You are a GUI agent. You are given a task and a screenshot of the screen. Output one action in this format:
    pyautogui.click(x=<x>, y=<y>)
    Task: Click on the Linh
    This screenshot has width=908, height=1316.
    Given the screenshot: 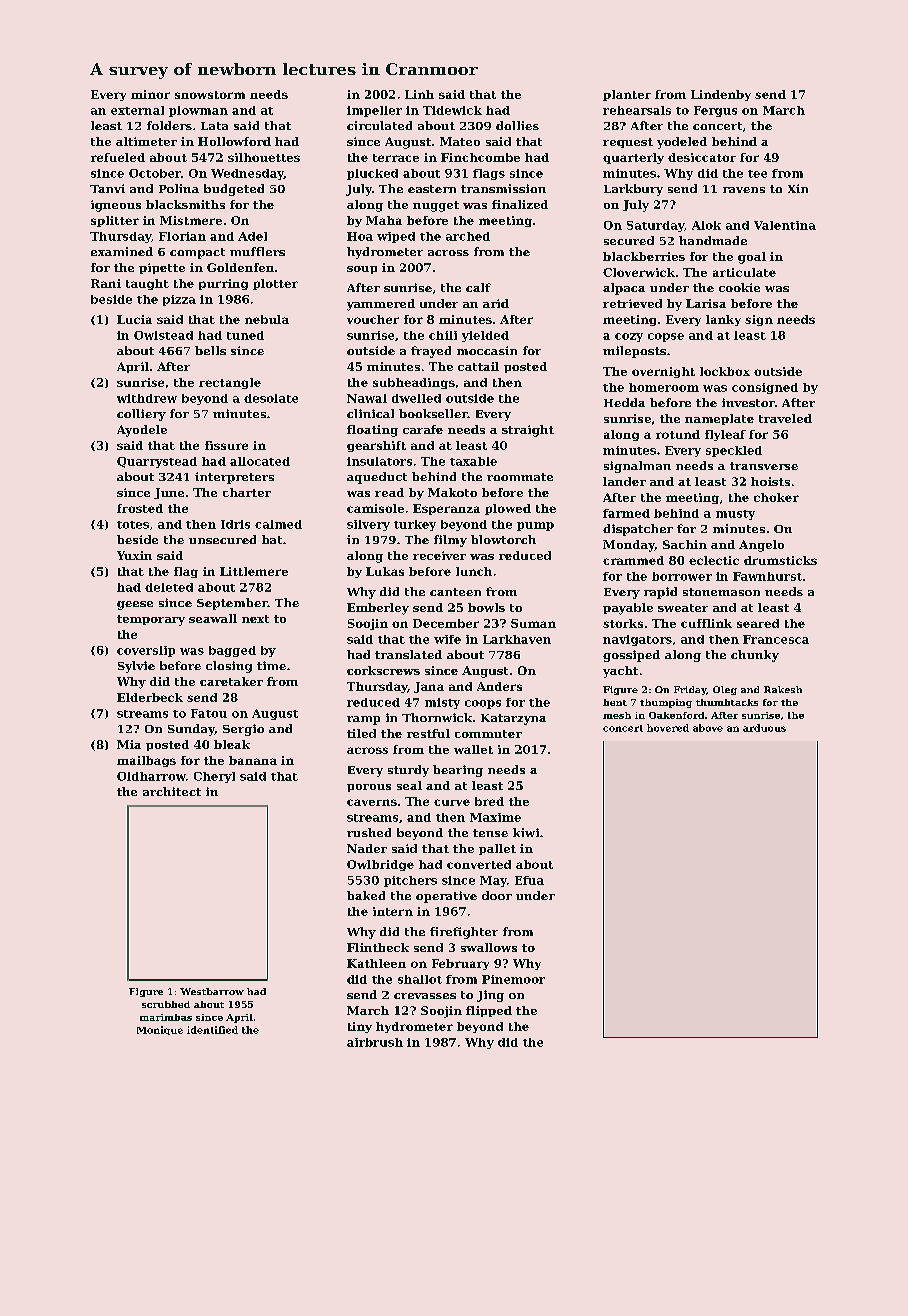 What is the action you would take?
    pyautogui.click(x=419, y=94)
